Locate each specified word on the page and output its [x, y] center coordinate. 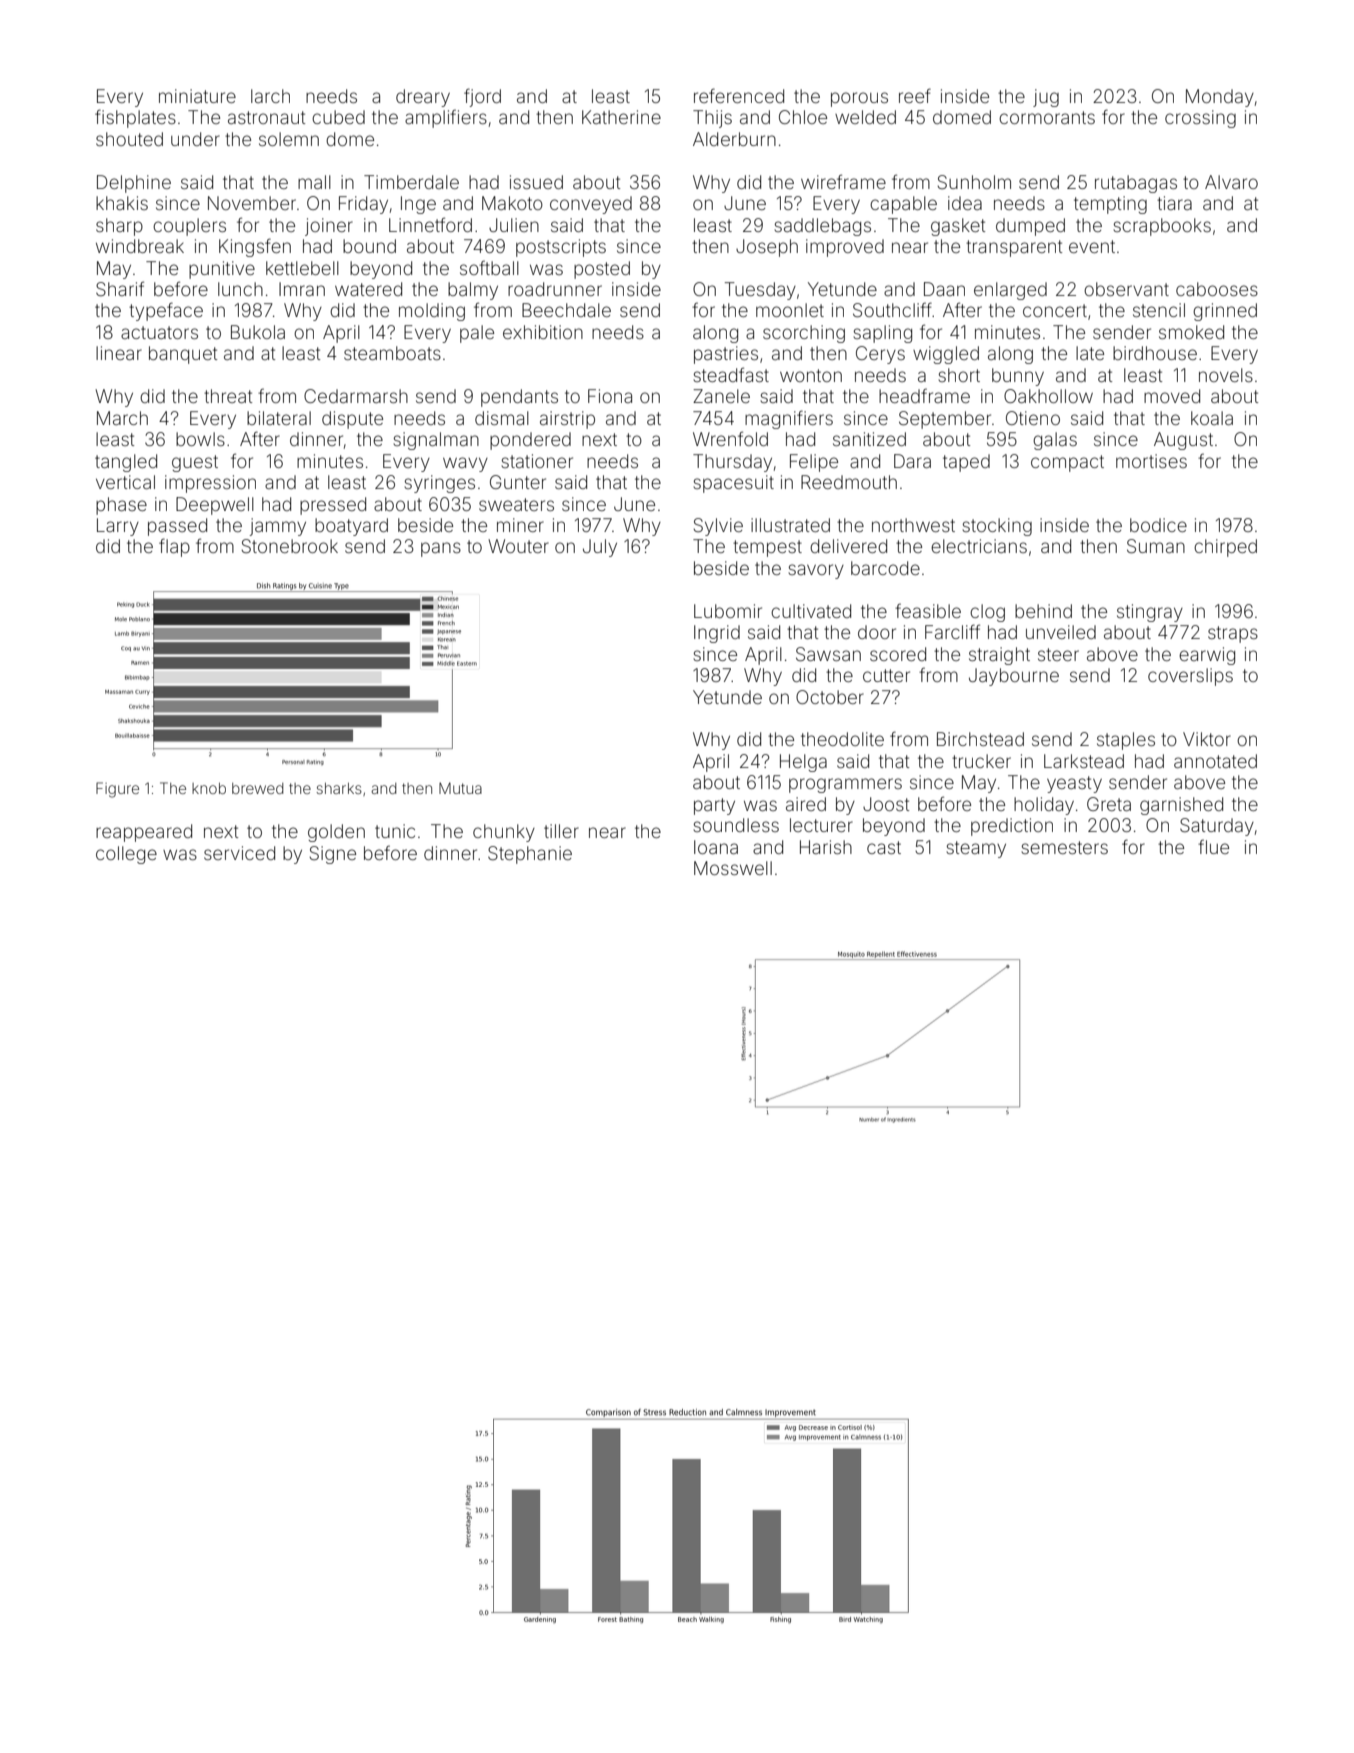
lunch [240, 289]
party [714, 806]
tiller [561, 831]
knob [209, 788]
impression [210, 484]
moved [1172, 396]
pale [477, 334]
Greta [1109, 804]
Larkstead [1084, 761]
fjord [482, 97]
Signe [332, 855]
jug [1046, 98]
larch [270, 96]
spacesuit [734, 484]
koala [1212, 418]
